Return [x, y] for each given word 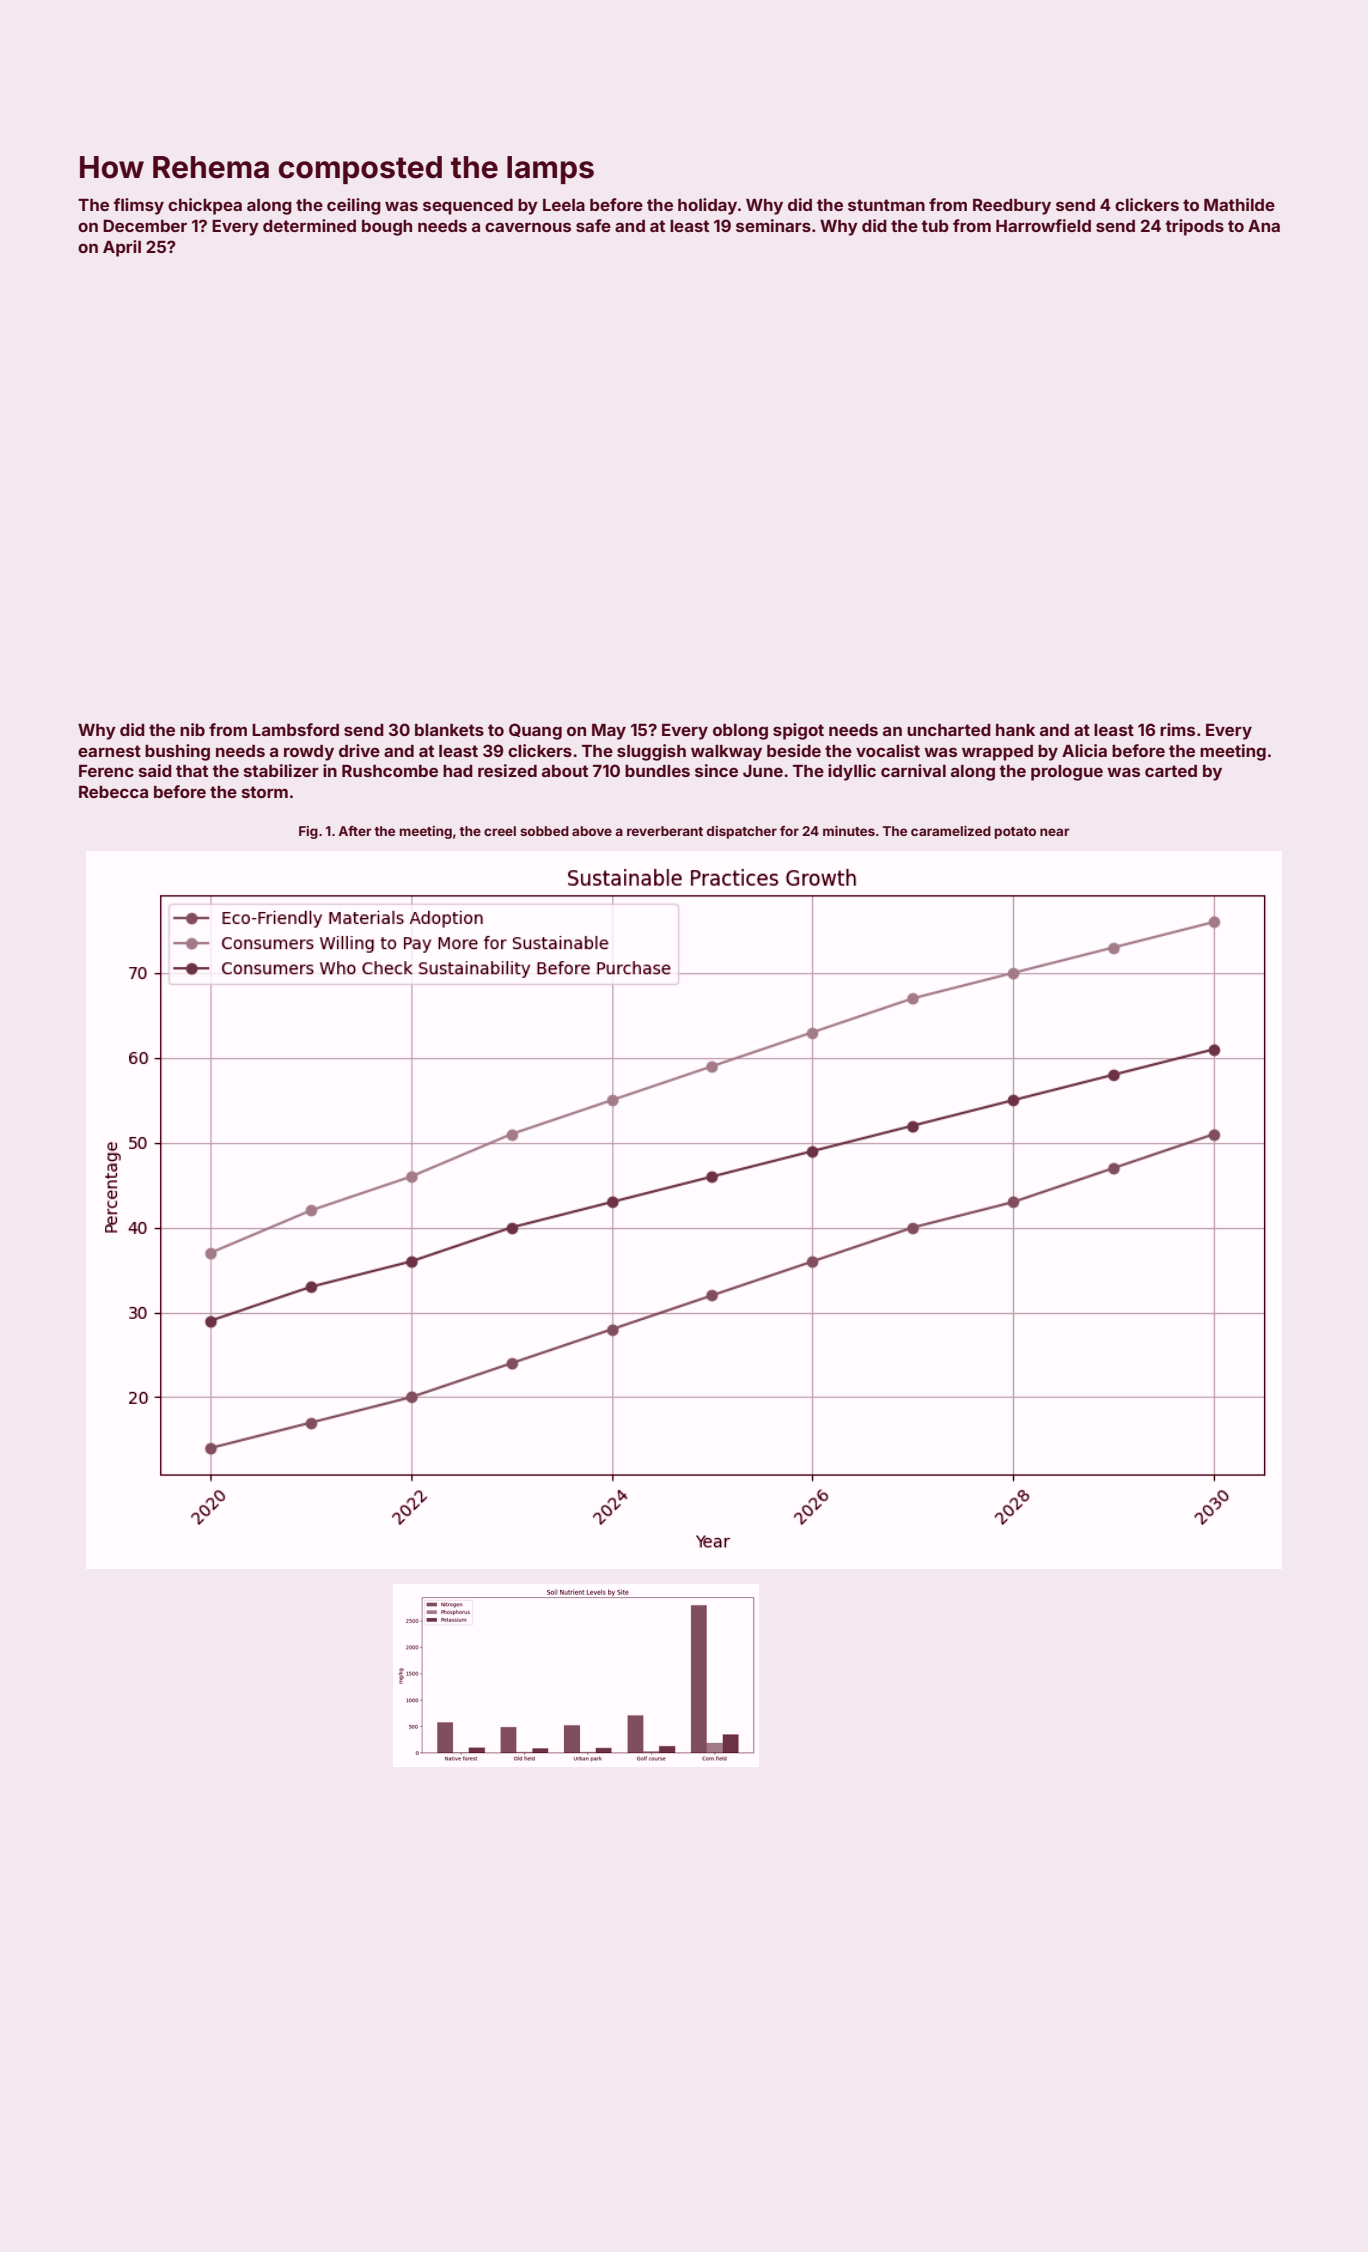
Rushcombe [390, 771]
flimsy [138, 206]
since [716, 770]
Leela [564, 205]
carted [1171, 771]
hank [1015, 730]
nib [192, 729]
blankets [449, 730]
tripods [1194, 227]
